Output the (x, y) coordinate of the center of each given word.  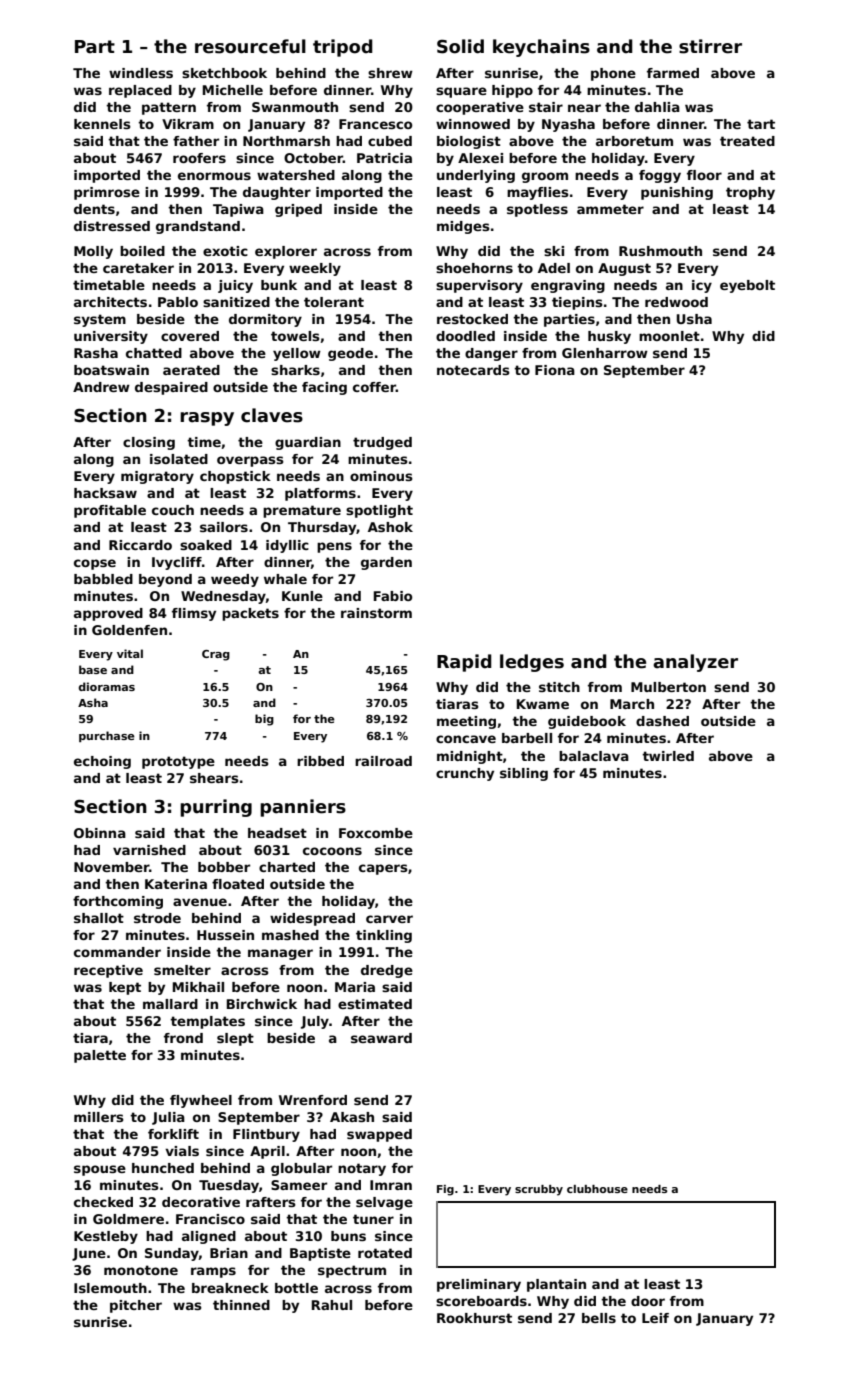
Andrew (101, 387)
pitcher (136, 1306)
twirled (668, 756)
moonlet (669, 336)
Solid (460, 46)
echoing (102, 762)
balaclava (594, 756)
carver (389, 919)
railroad (383, 761)
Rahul (332, 1305)
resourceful (250, 46)
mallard (170, 1004)
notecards (473, 370)
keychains (541, 48)
